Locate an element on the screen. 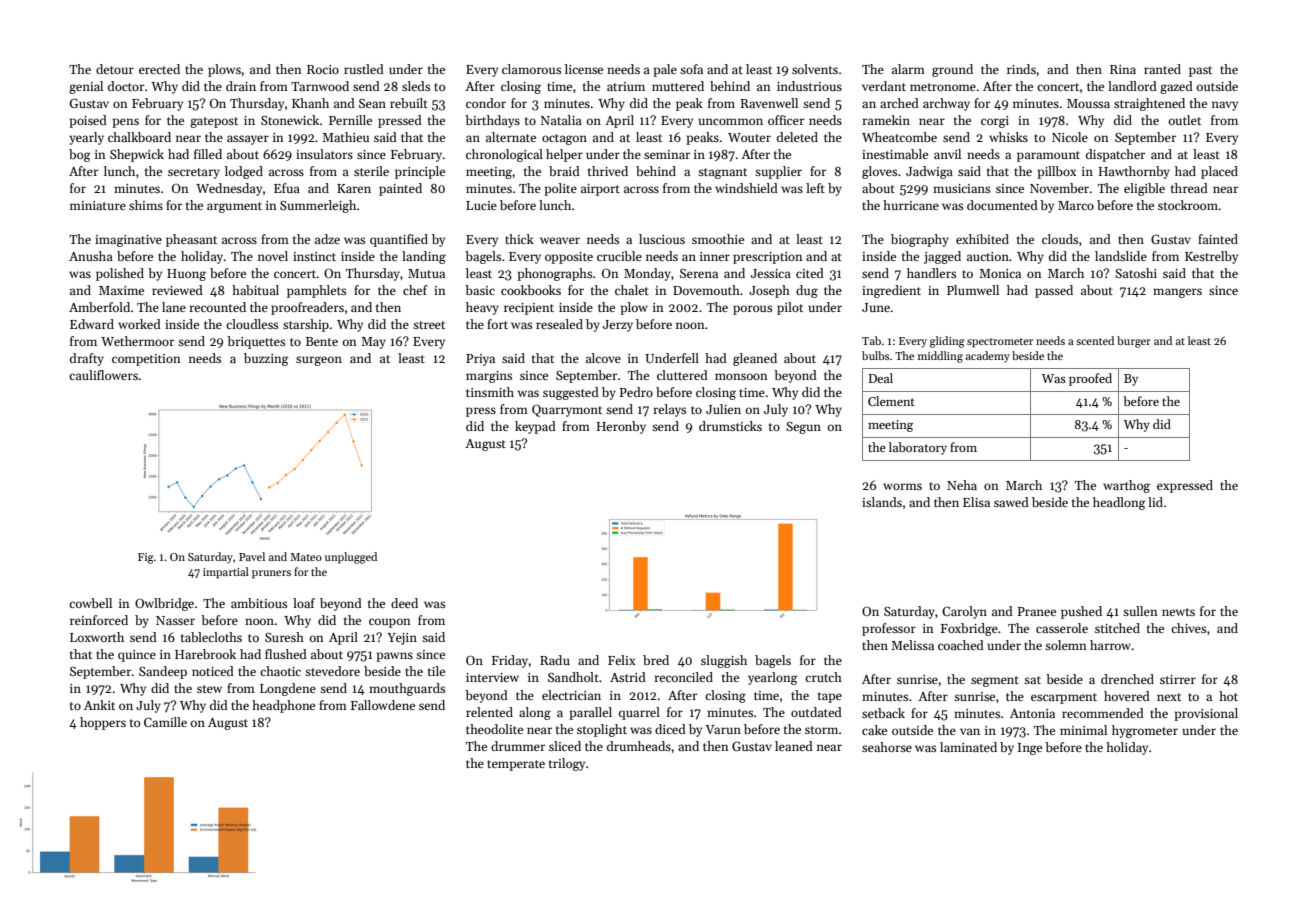 The height and width of the screenshot is (924, 1308). sluggish is located at coordinates (724, 661).
